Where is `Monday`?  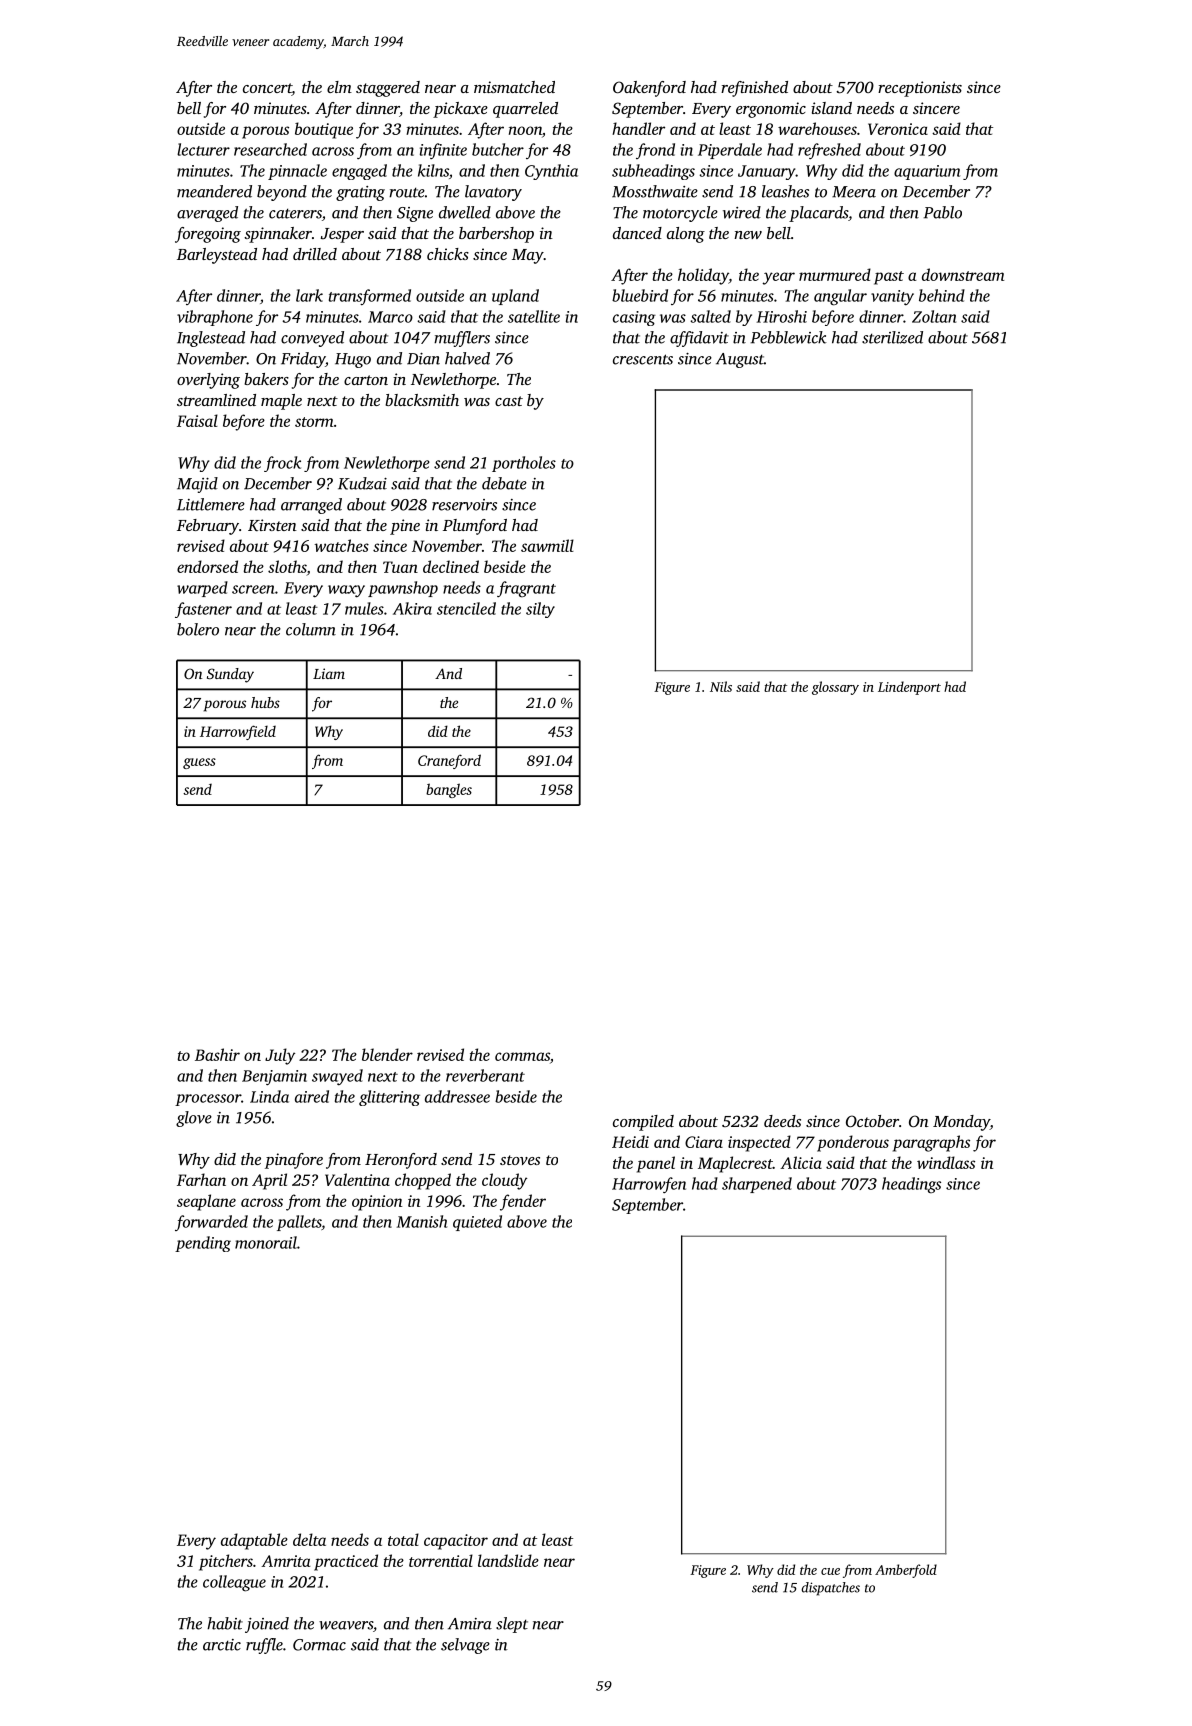 Monday is located at coordinates (961, 1123).
